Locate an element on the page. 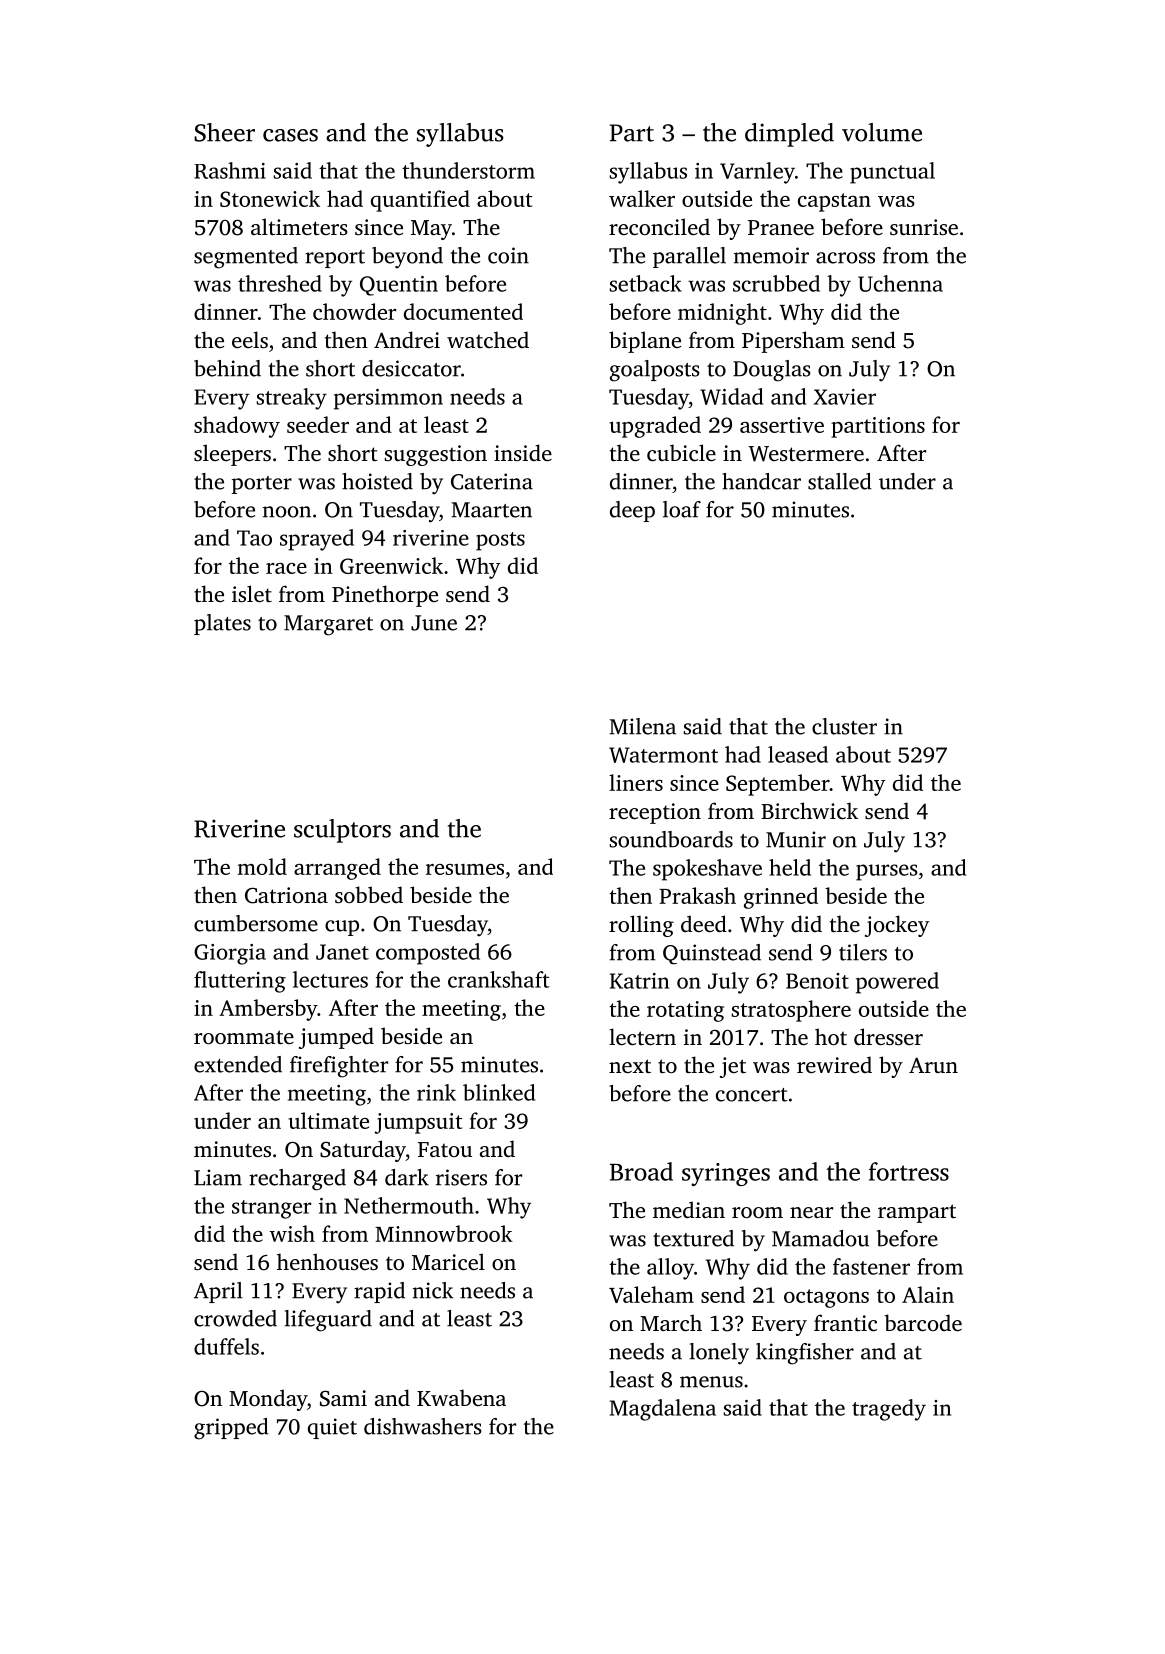  quantified is located at coordinates (420, 201).
